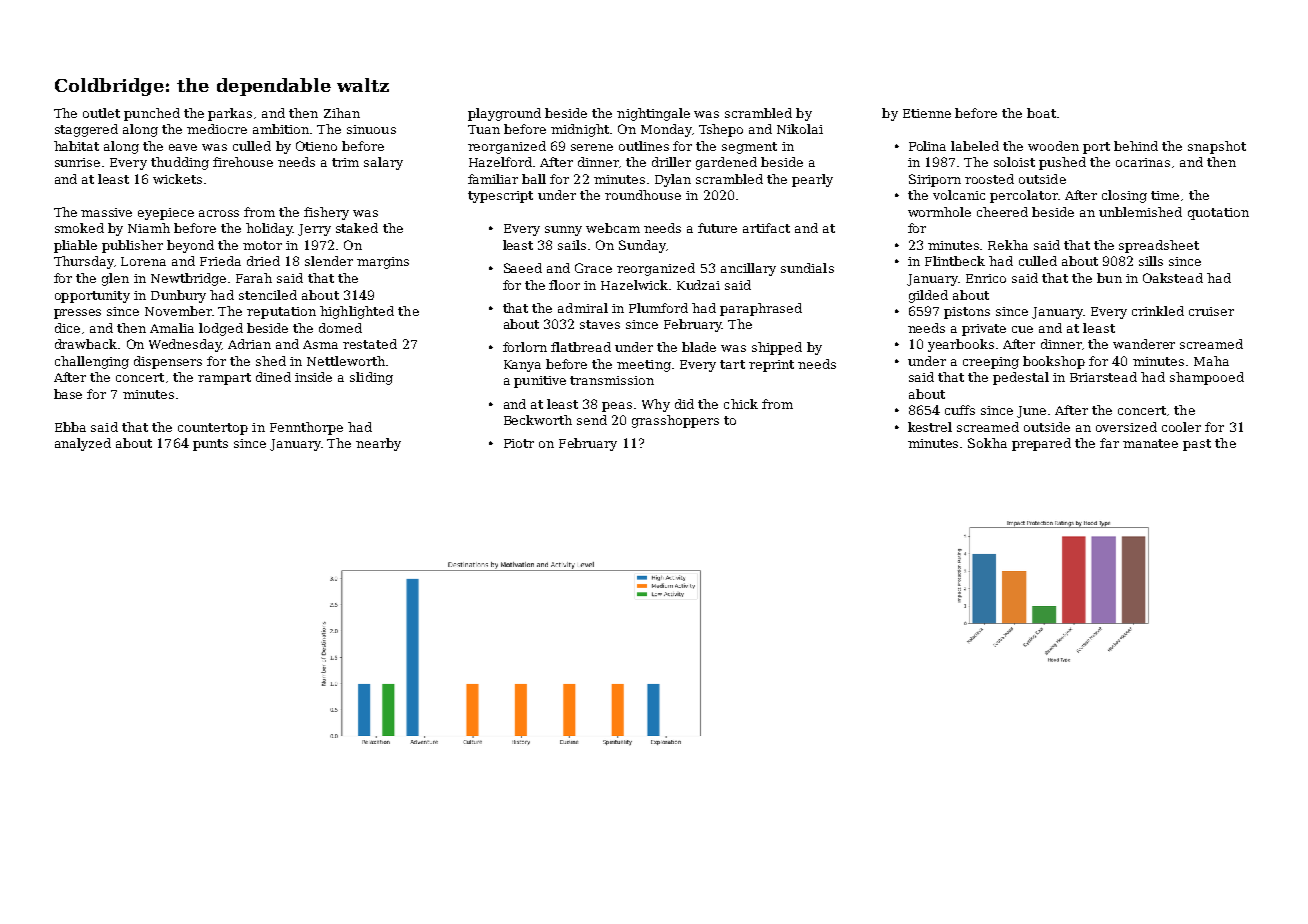 The width and height of the page is (1308, 924). I want to click on yearbooks, so click(961, 345).
